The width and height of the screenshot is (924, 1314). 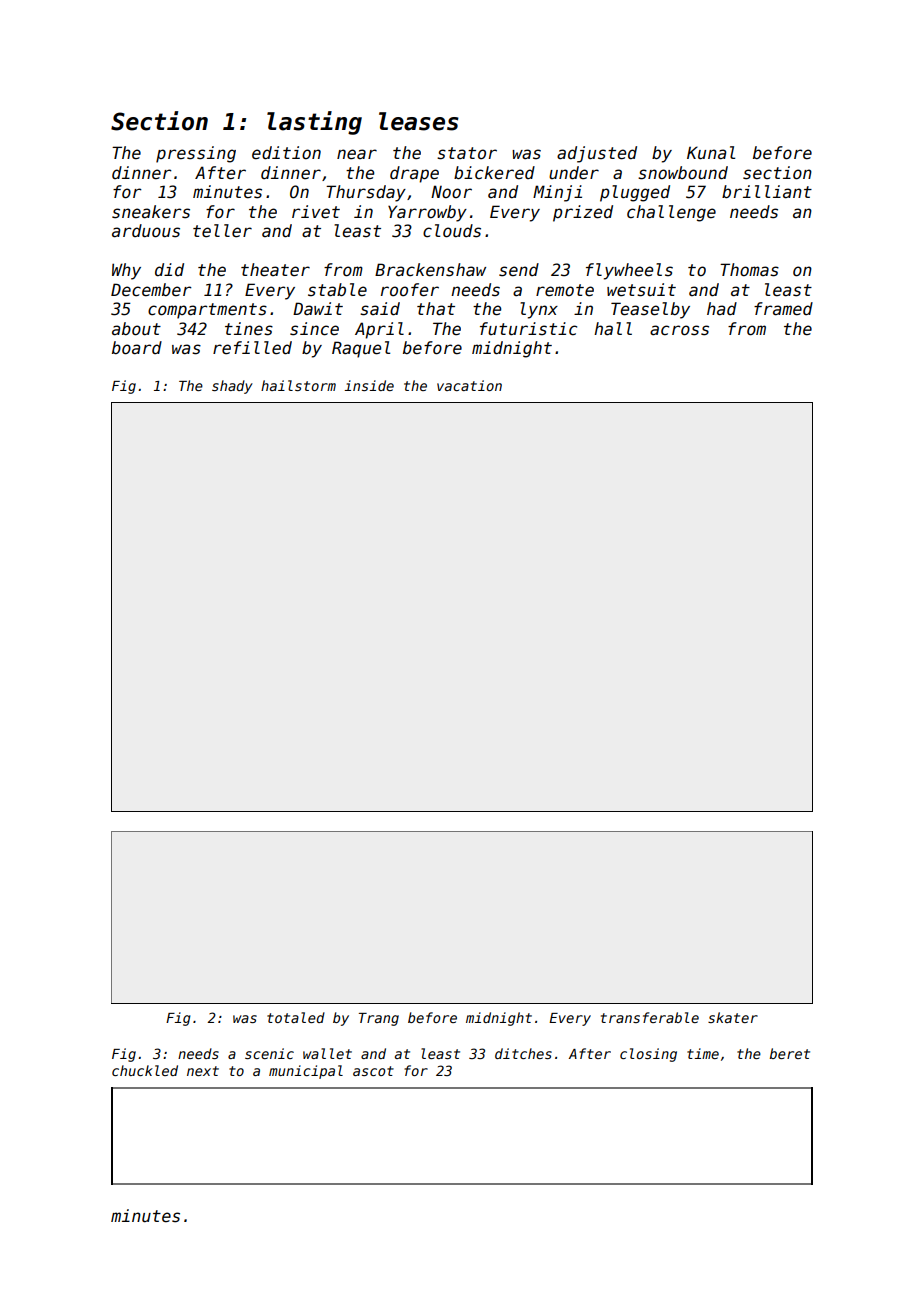 What do you see at coordinates (196, 154) in the screenshot?
I see `pressing` at bounding box center [196, 154].
